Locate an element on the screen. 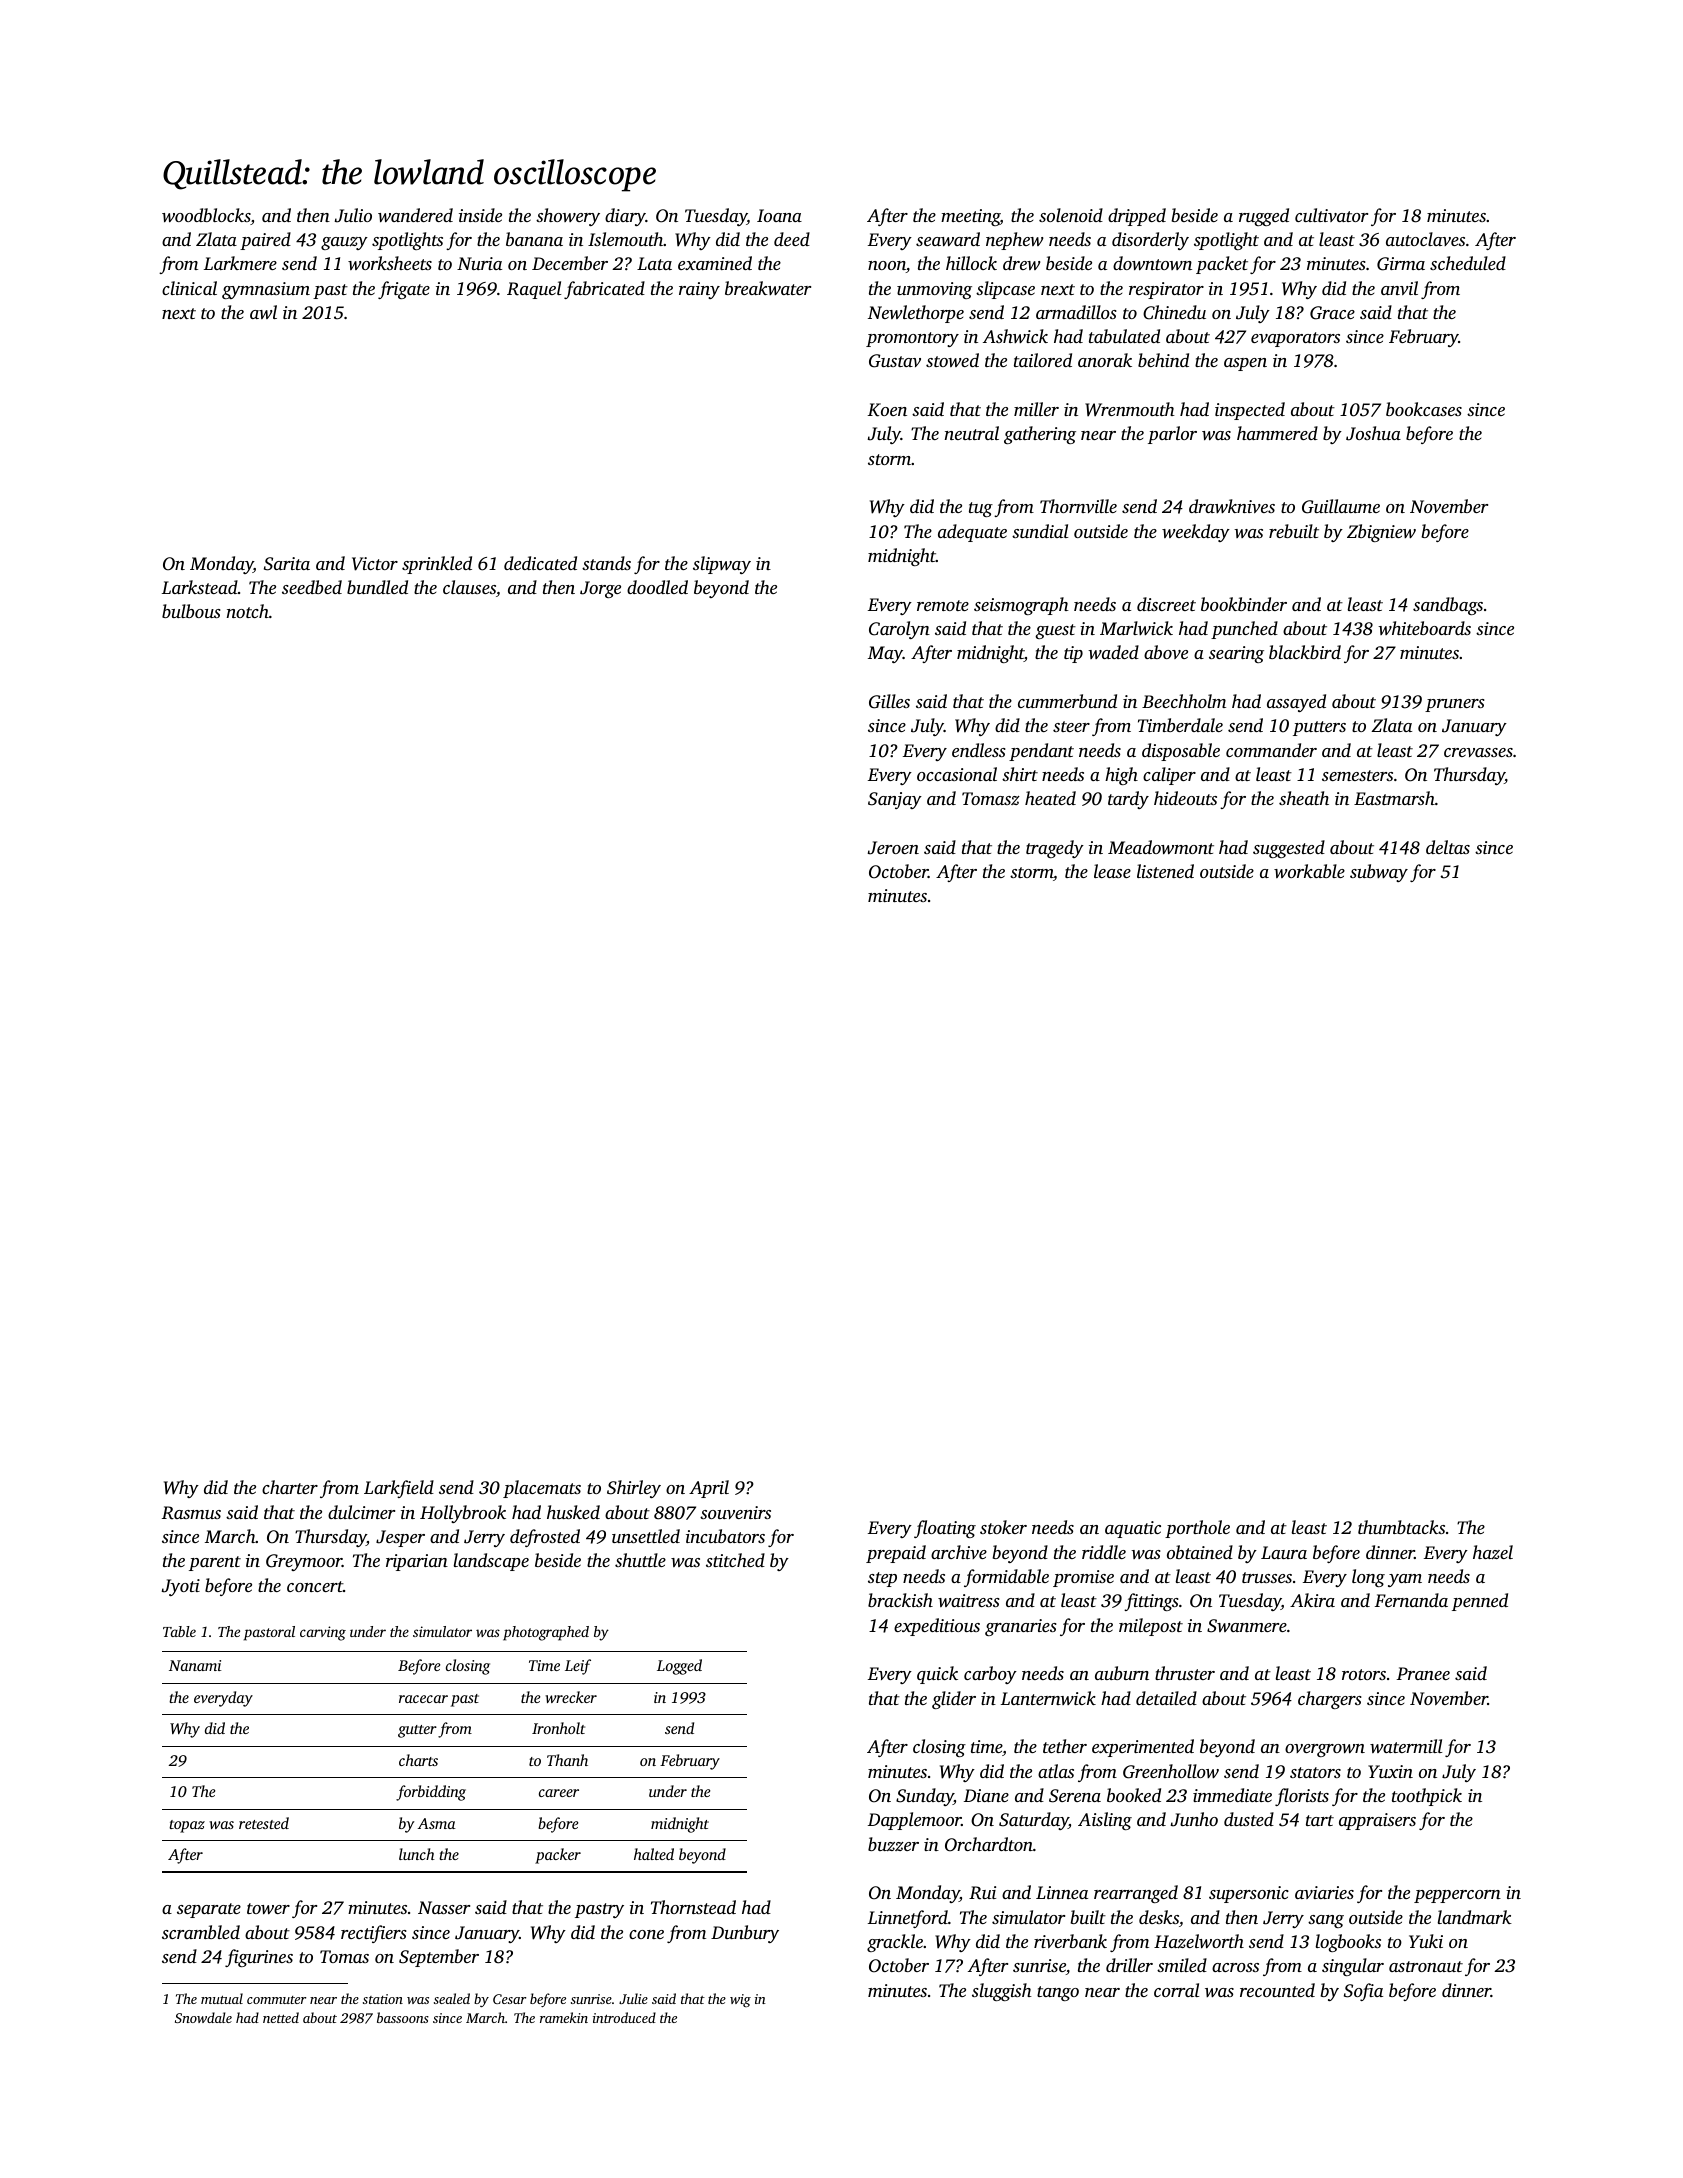 The height and width of the screenshot is (2178, 1683). lease is located at coordinates (1112, 871).
